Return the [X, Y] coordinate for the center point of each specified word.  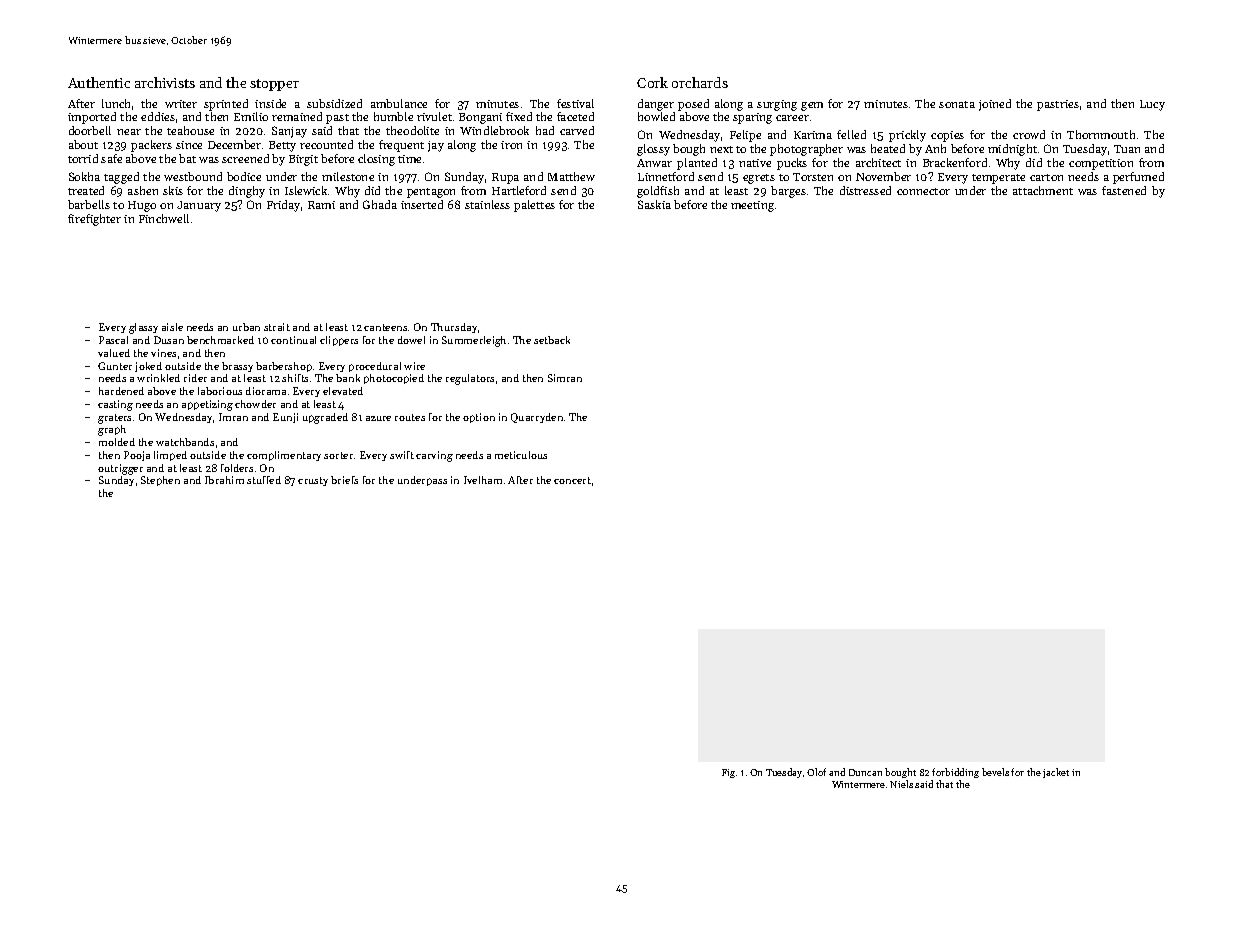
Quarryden [537, 418]
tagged [121, 178]
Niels [901, 784]
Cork [652, 82]
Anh [935, 148]
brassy [237, 367]
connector [923, 191]
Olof [816, 772]
